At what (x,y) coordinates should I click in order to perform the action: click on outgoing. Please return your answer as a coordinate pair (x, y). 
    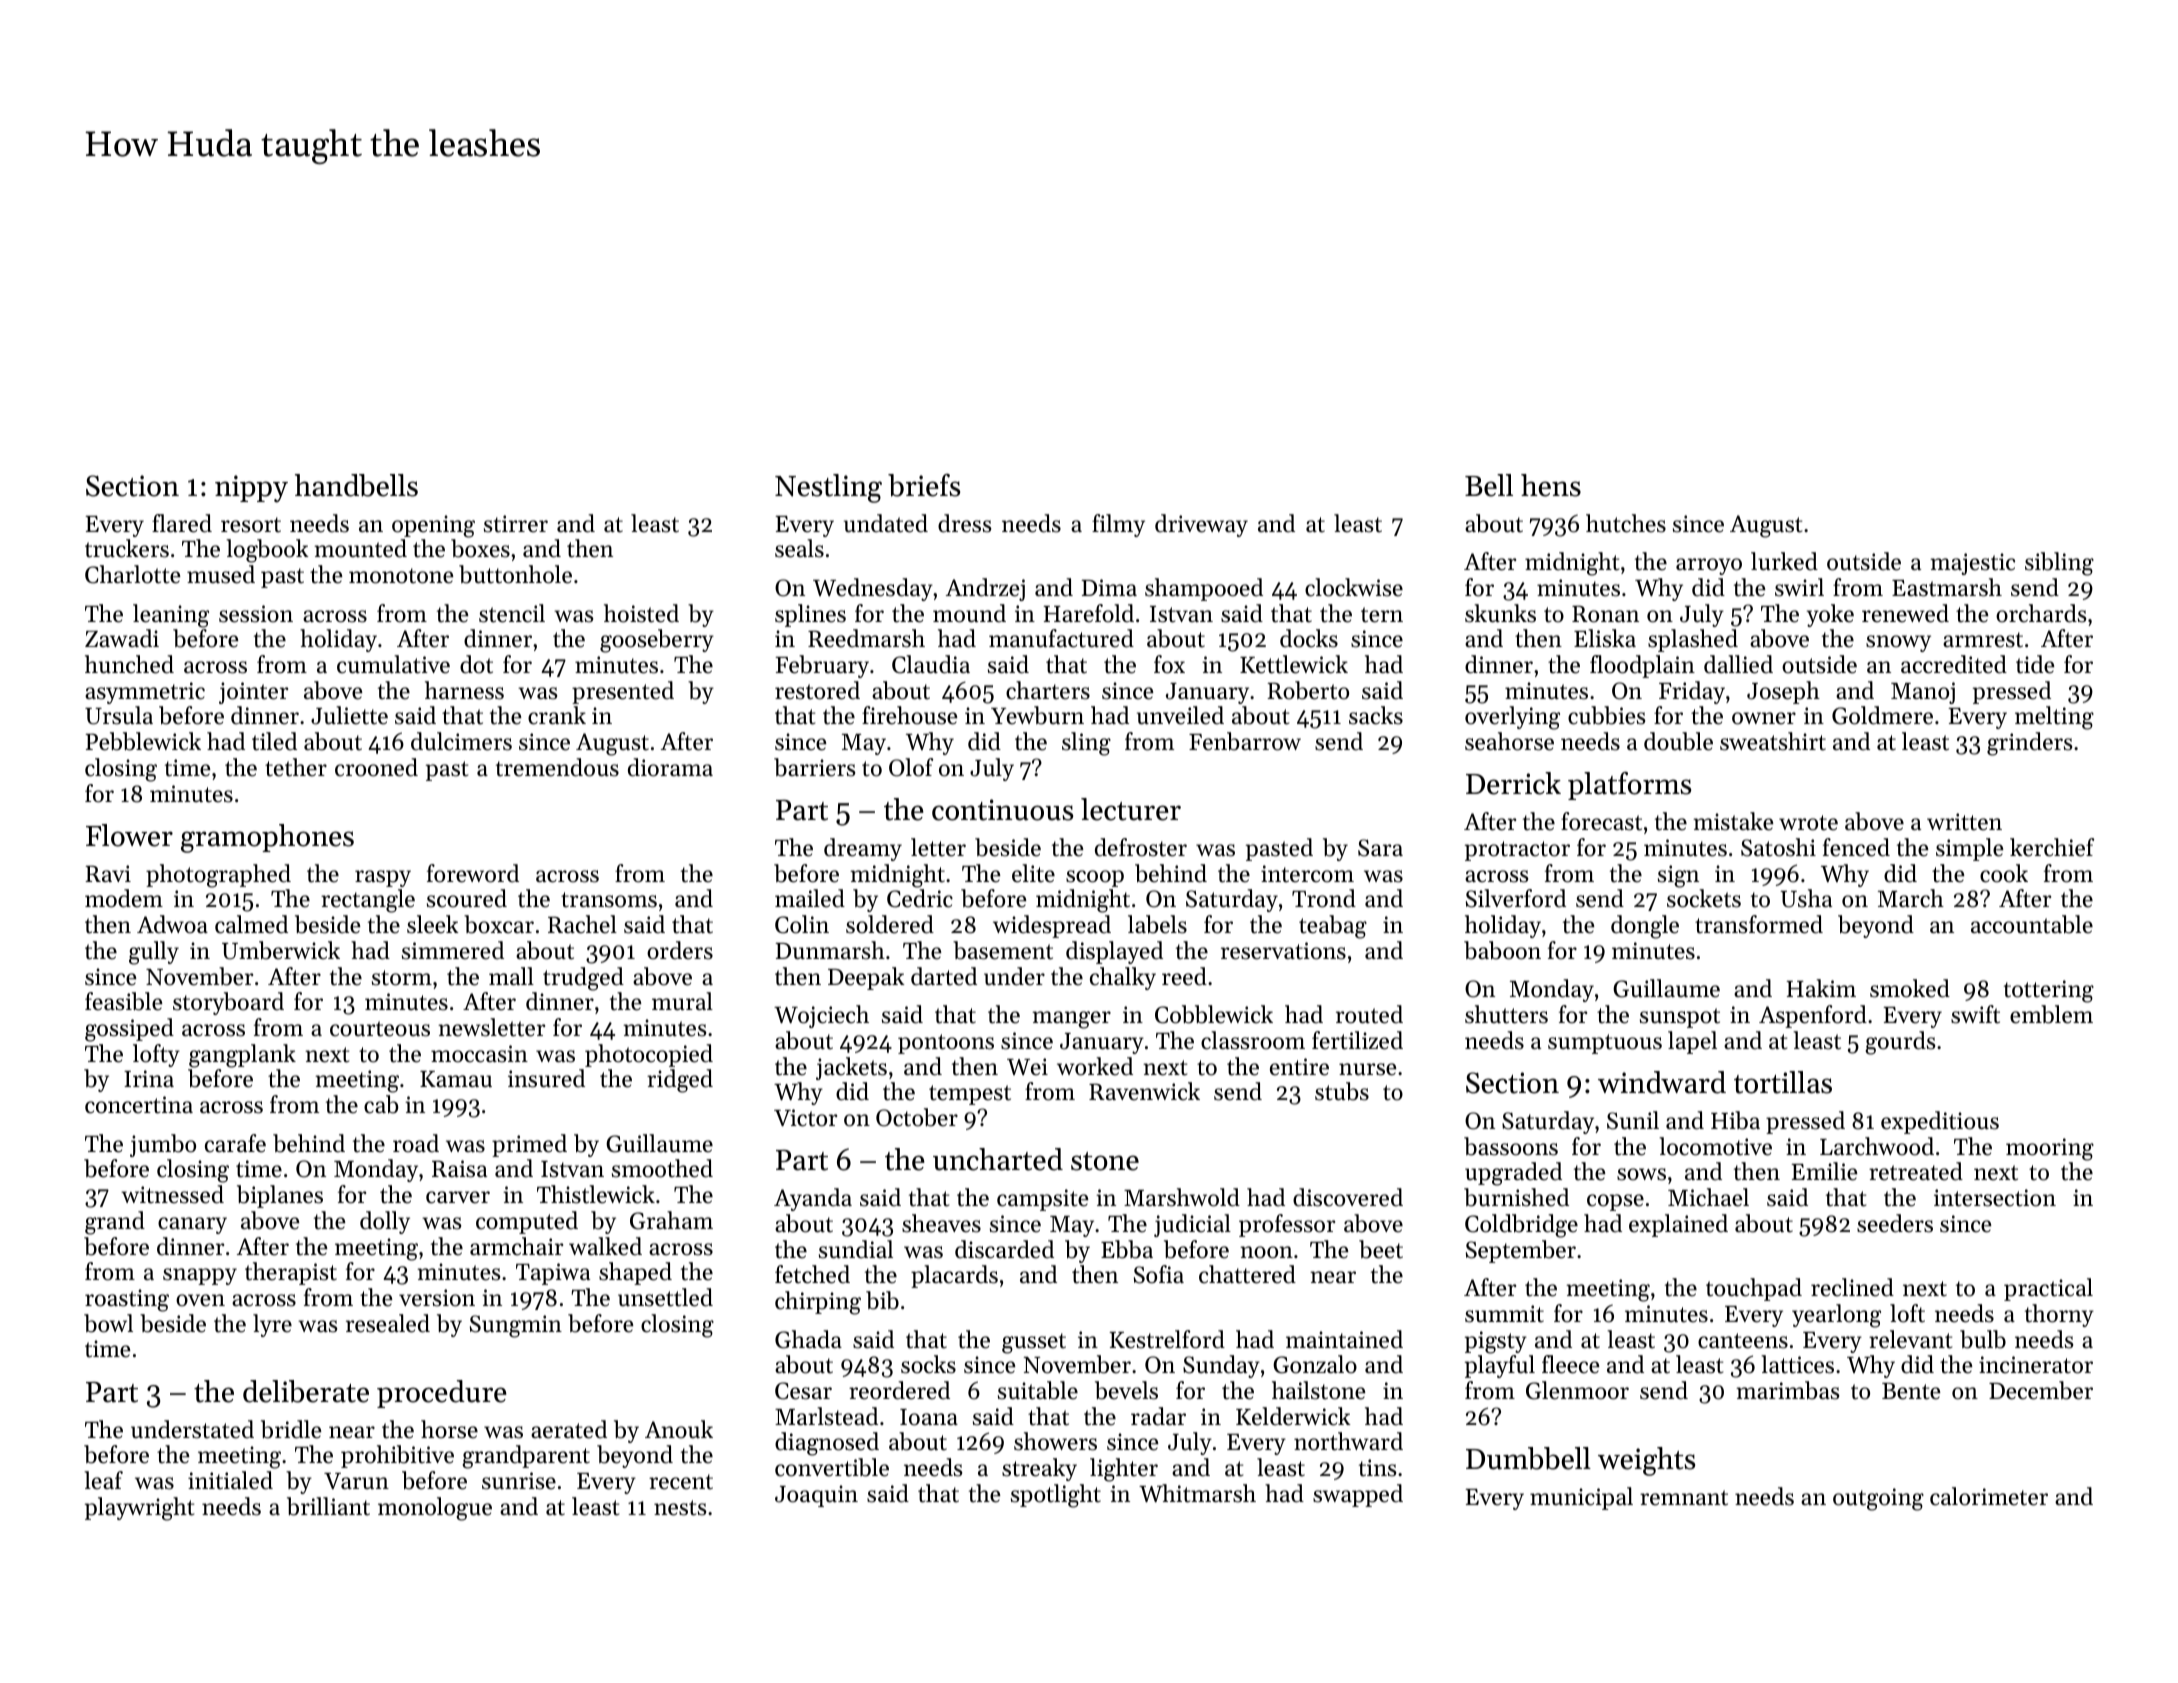
    Looking at the image, I should click on (1878, 1499).
